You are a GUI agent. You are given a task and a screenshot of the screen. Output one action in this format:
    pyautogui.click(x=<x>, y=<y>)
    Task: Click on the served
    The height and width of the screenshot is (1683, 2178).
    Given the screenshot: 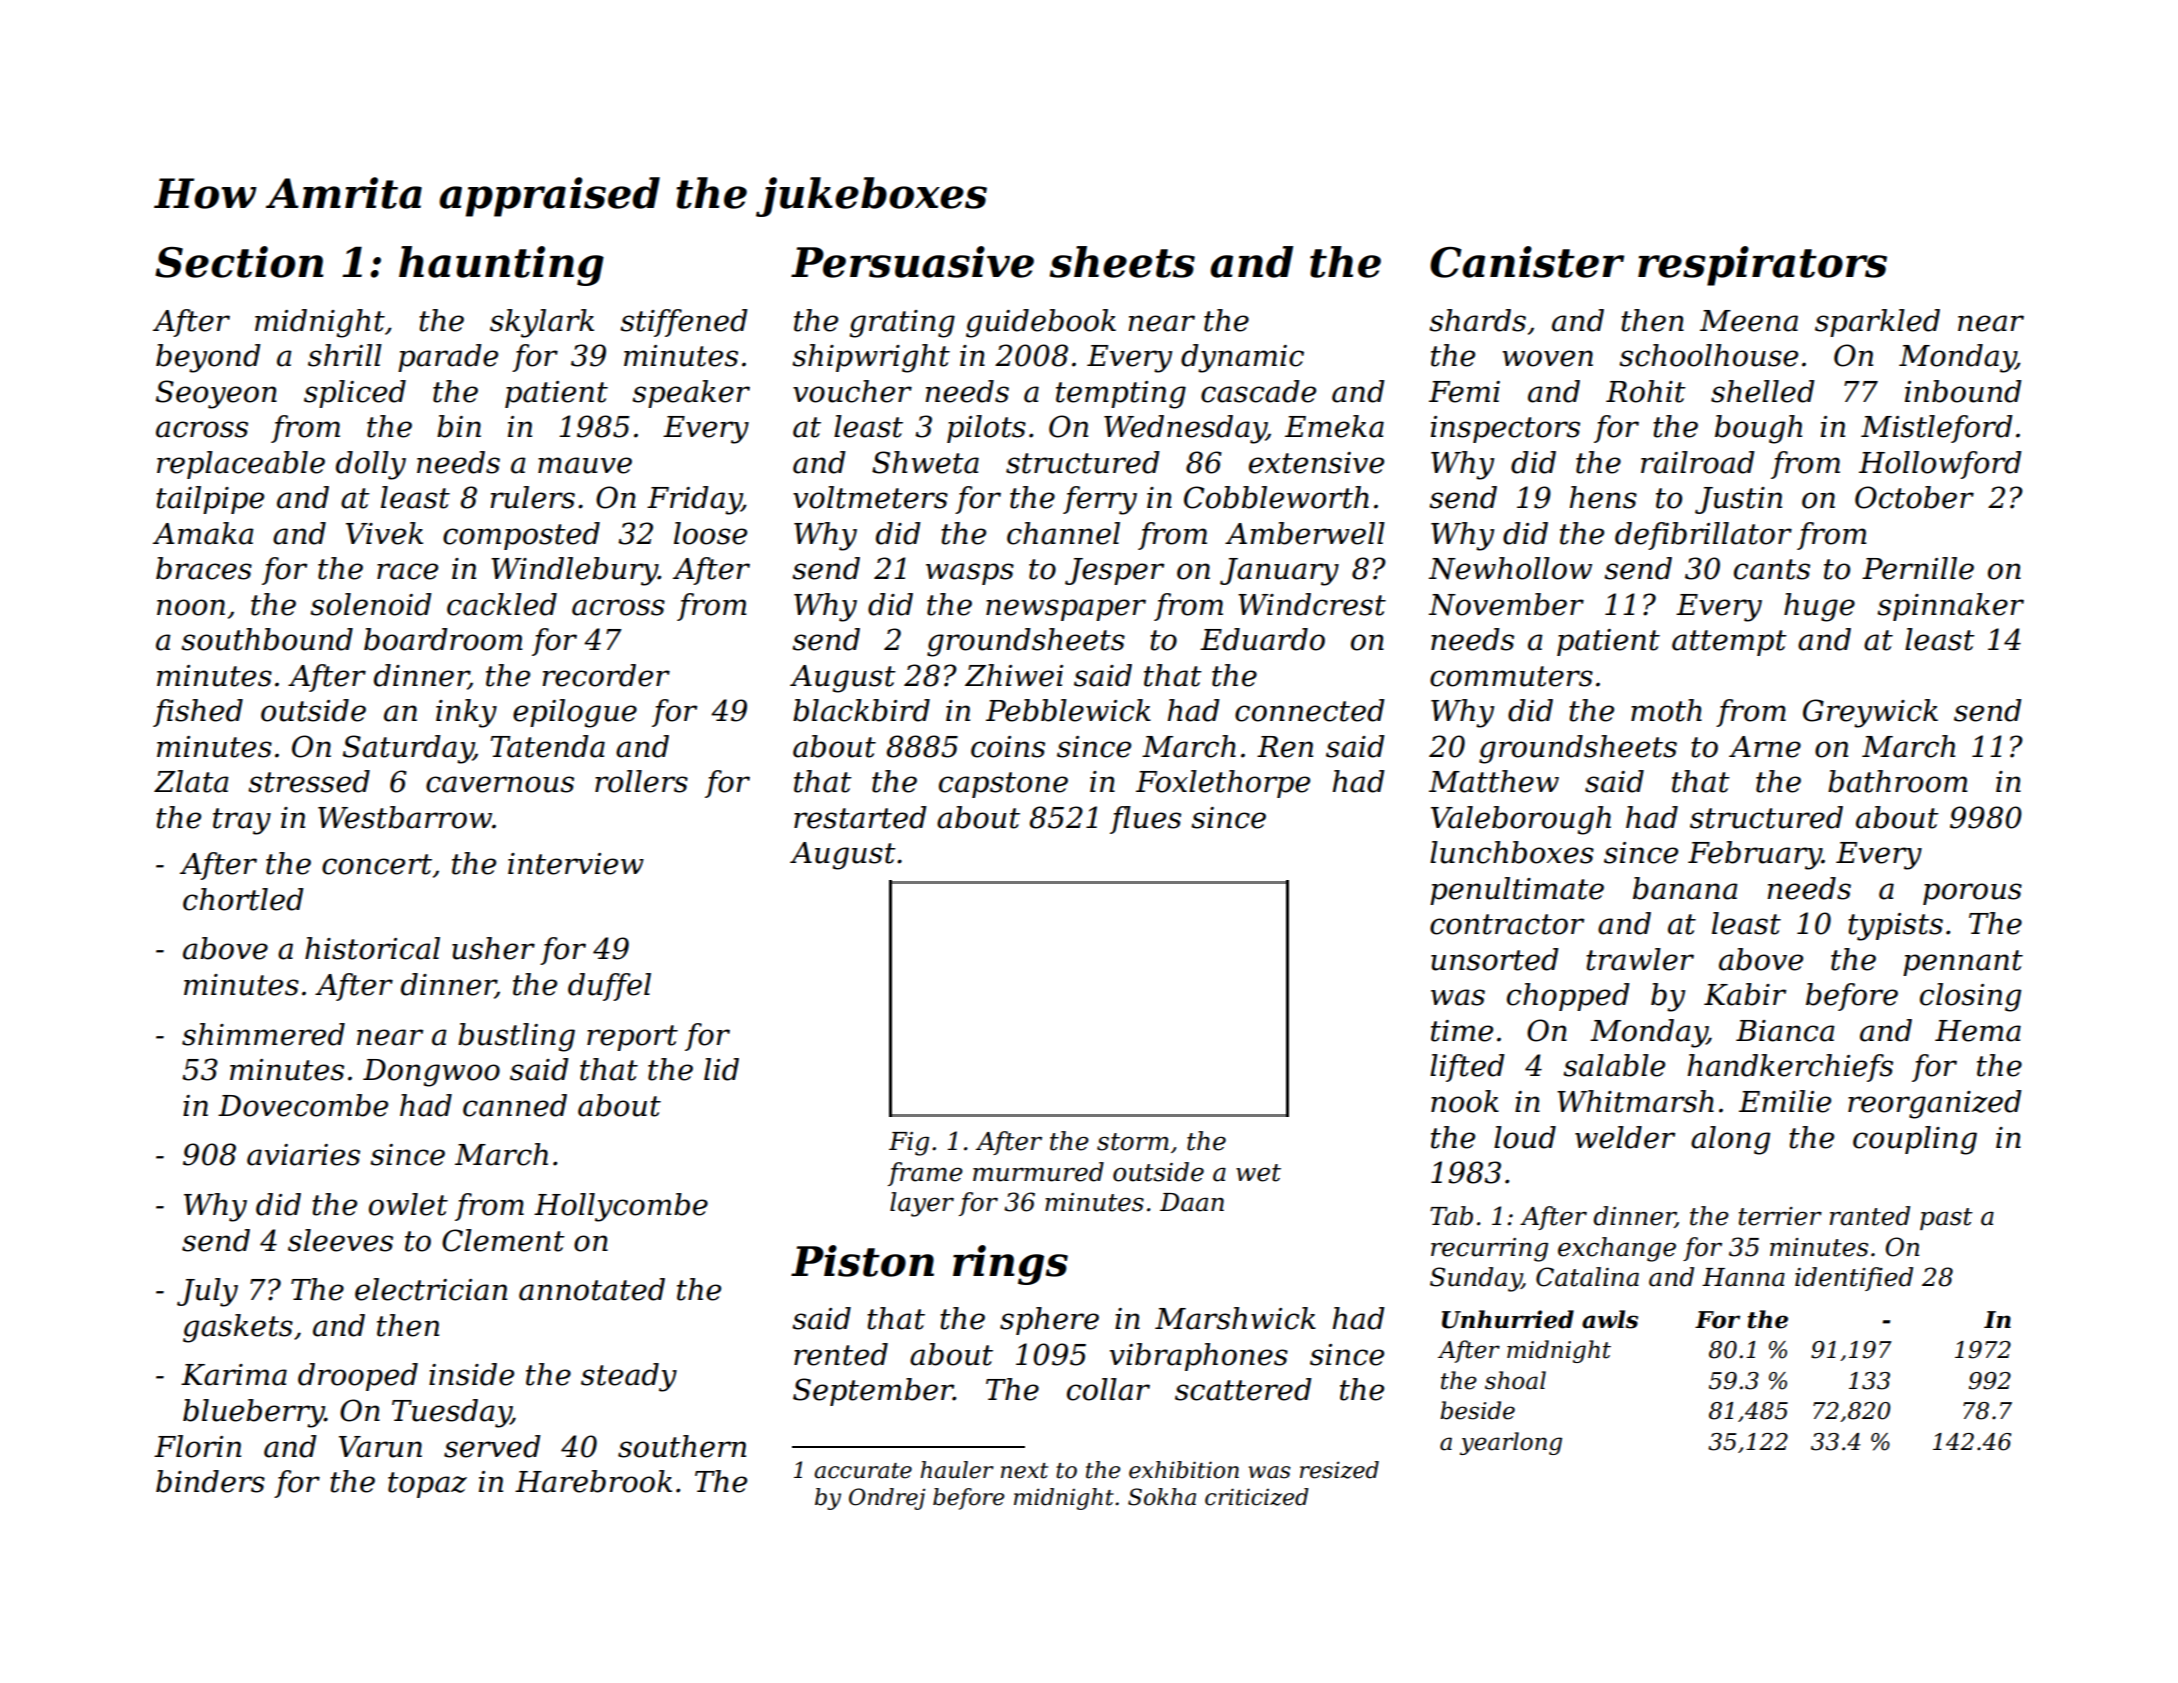 What is the action you would take?
    pyautogui.click(x=492, y=1446)
